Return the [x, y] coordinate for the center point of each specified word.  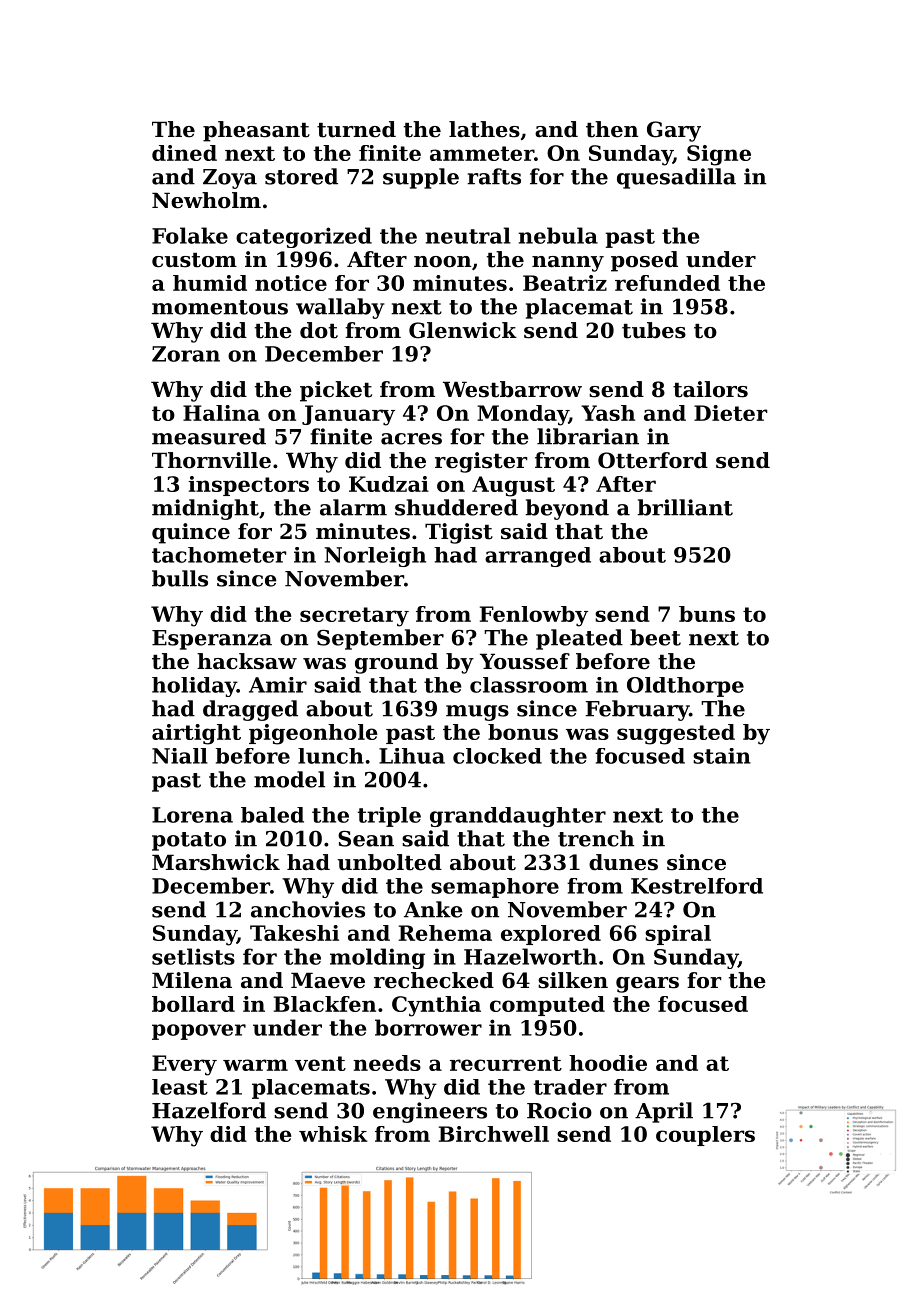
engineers [430, 1112]
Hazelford [209, 1110]
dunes [623, 862]
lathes [484, 129]
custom [194, 260]
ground [396, 663]
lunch [331, 756]
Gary [674, 131]
